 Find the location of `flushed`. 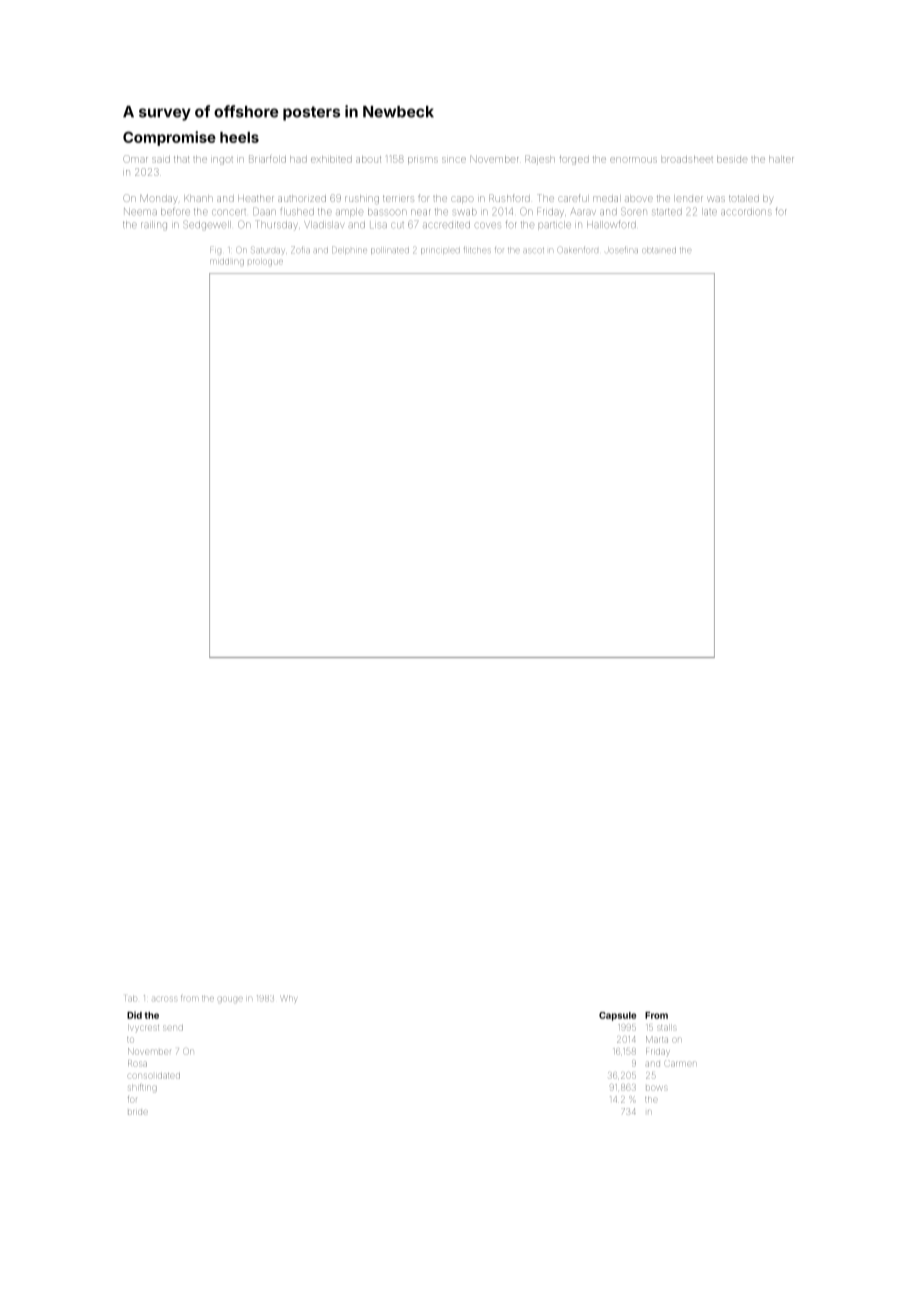

flushed is located at coordinates (297, 212).
